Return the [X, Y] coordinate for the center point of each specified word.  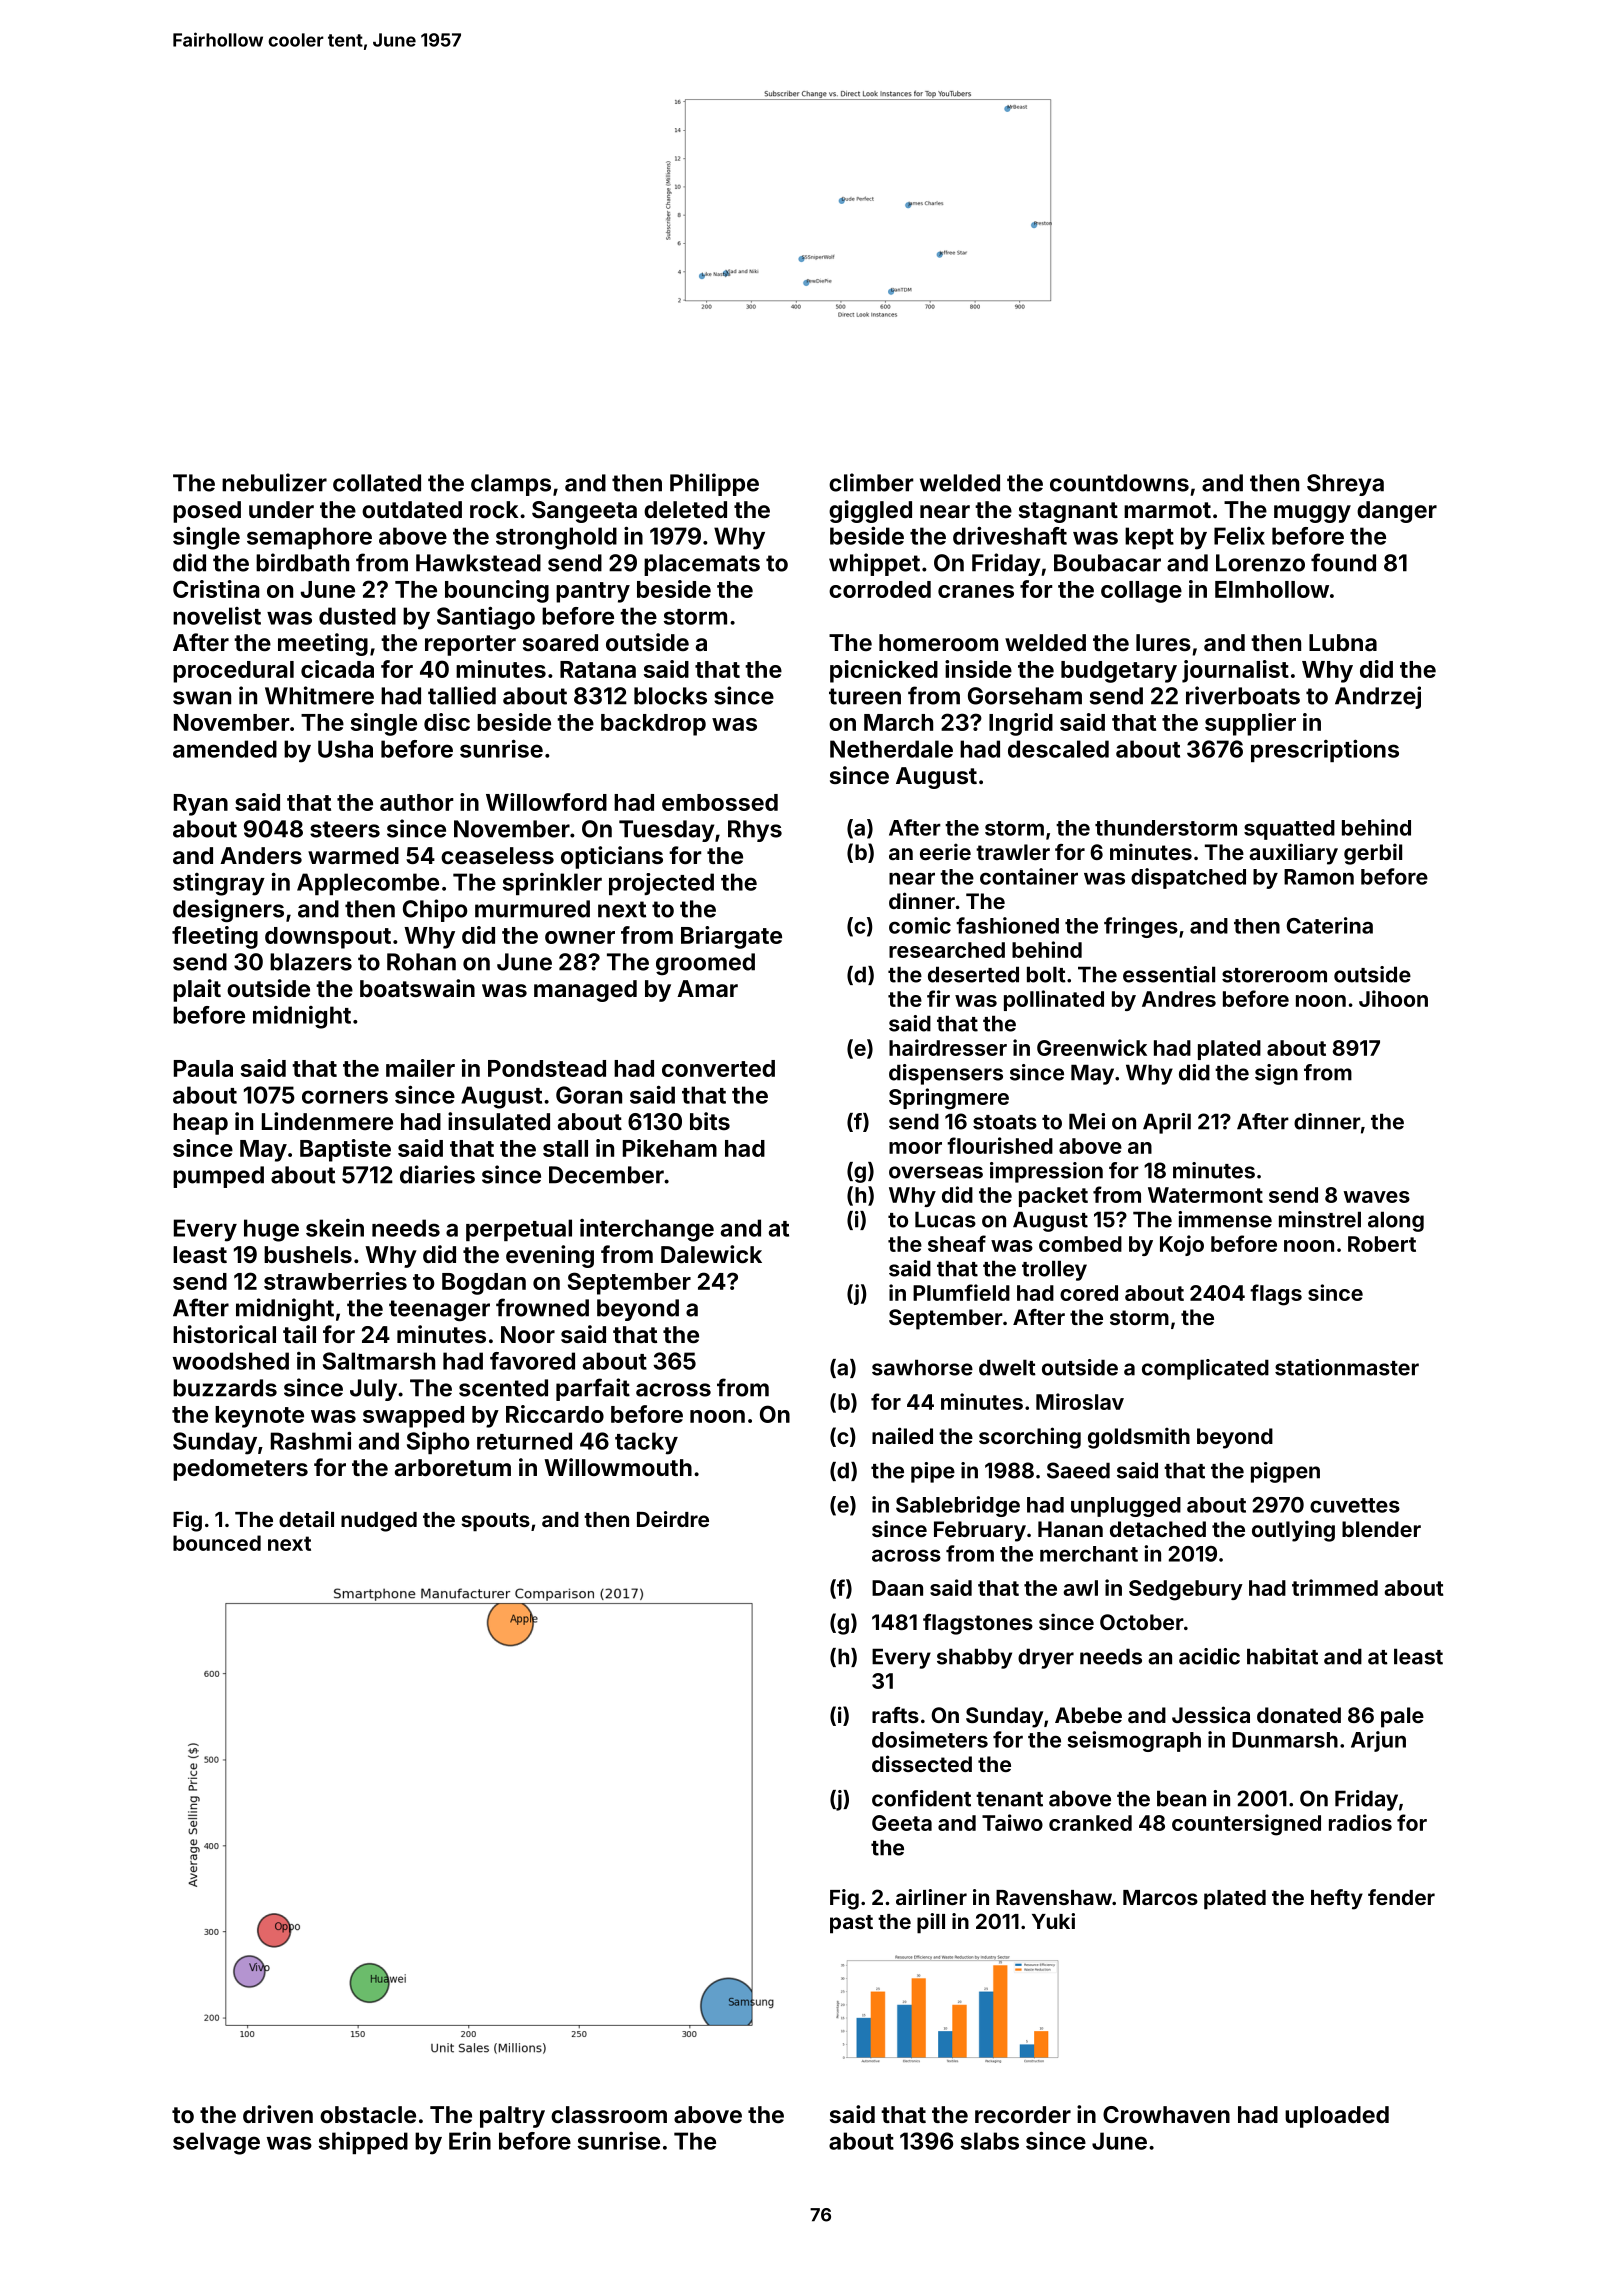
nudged [379, 1522]
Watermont [1205, 1195]
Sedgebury [1186, 1590]
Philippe [714, 484]
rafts [895, 1715]
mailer [420, 1068]
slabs [990, 2141]
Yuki [1053, 1921]
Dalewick [711, 1254]
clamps [511, 485]
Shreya [1345, 485]
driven [278, 2114]
